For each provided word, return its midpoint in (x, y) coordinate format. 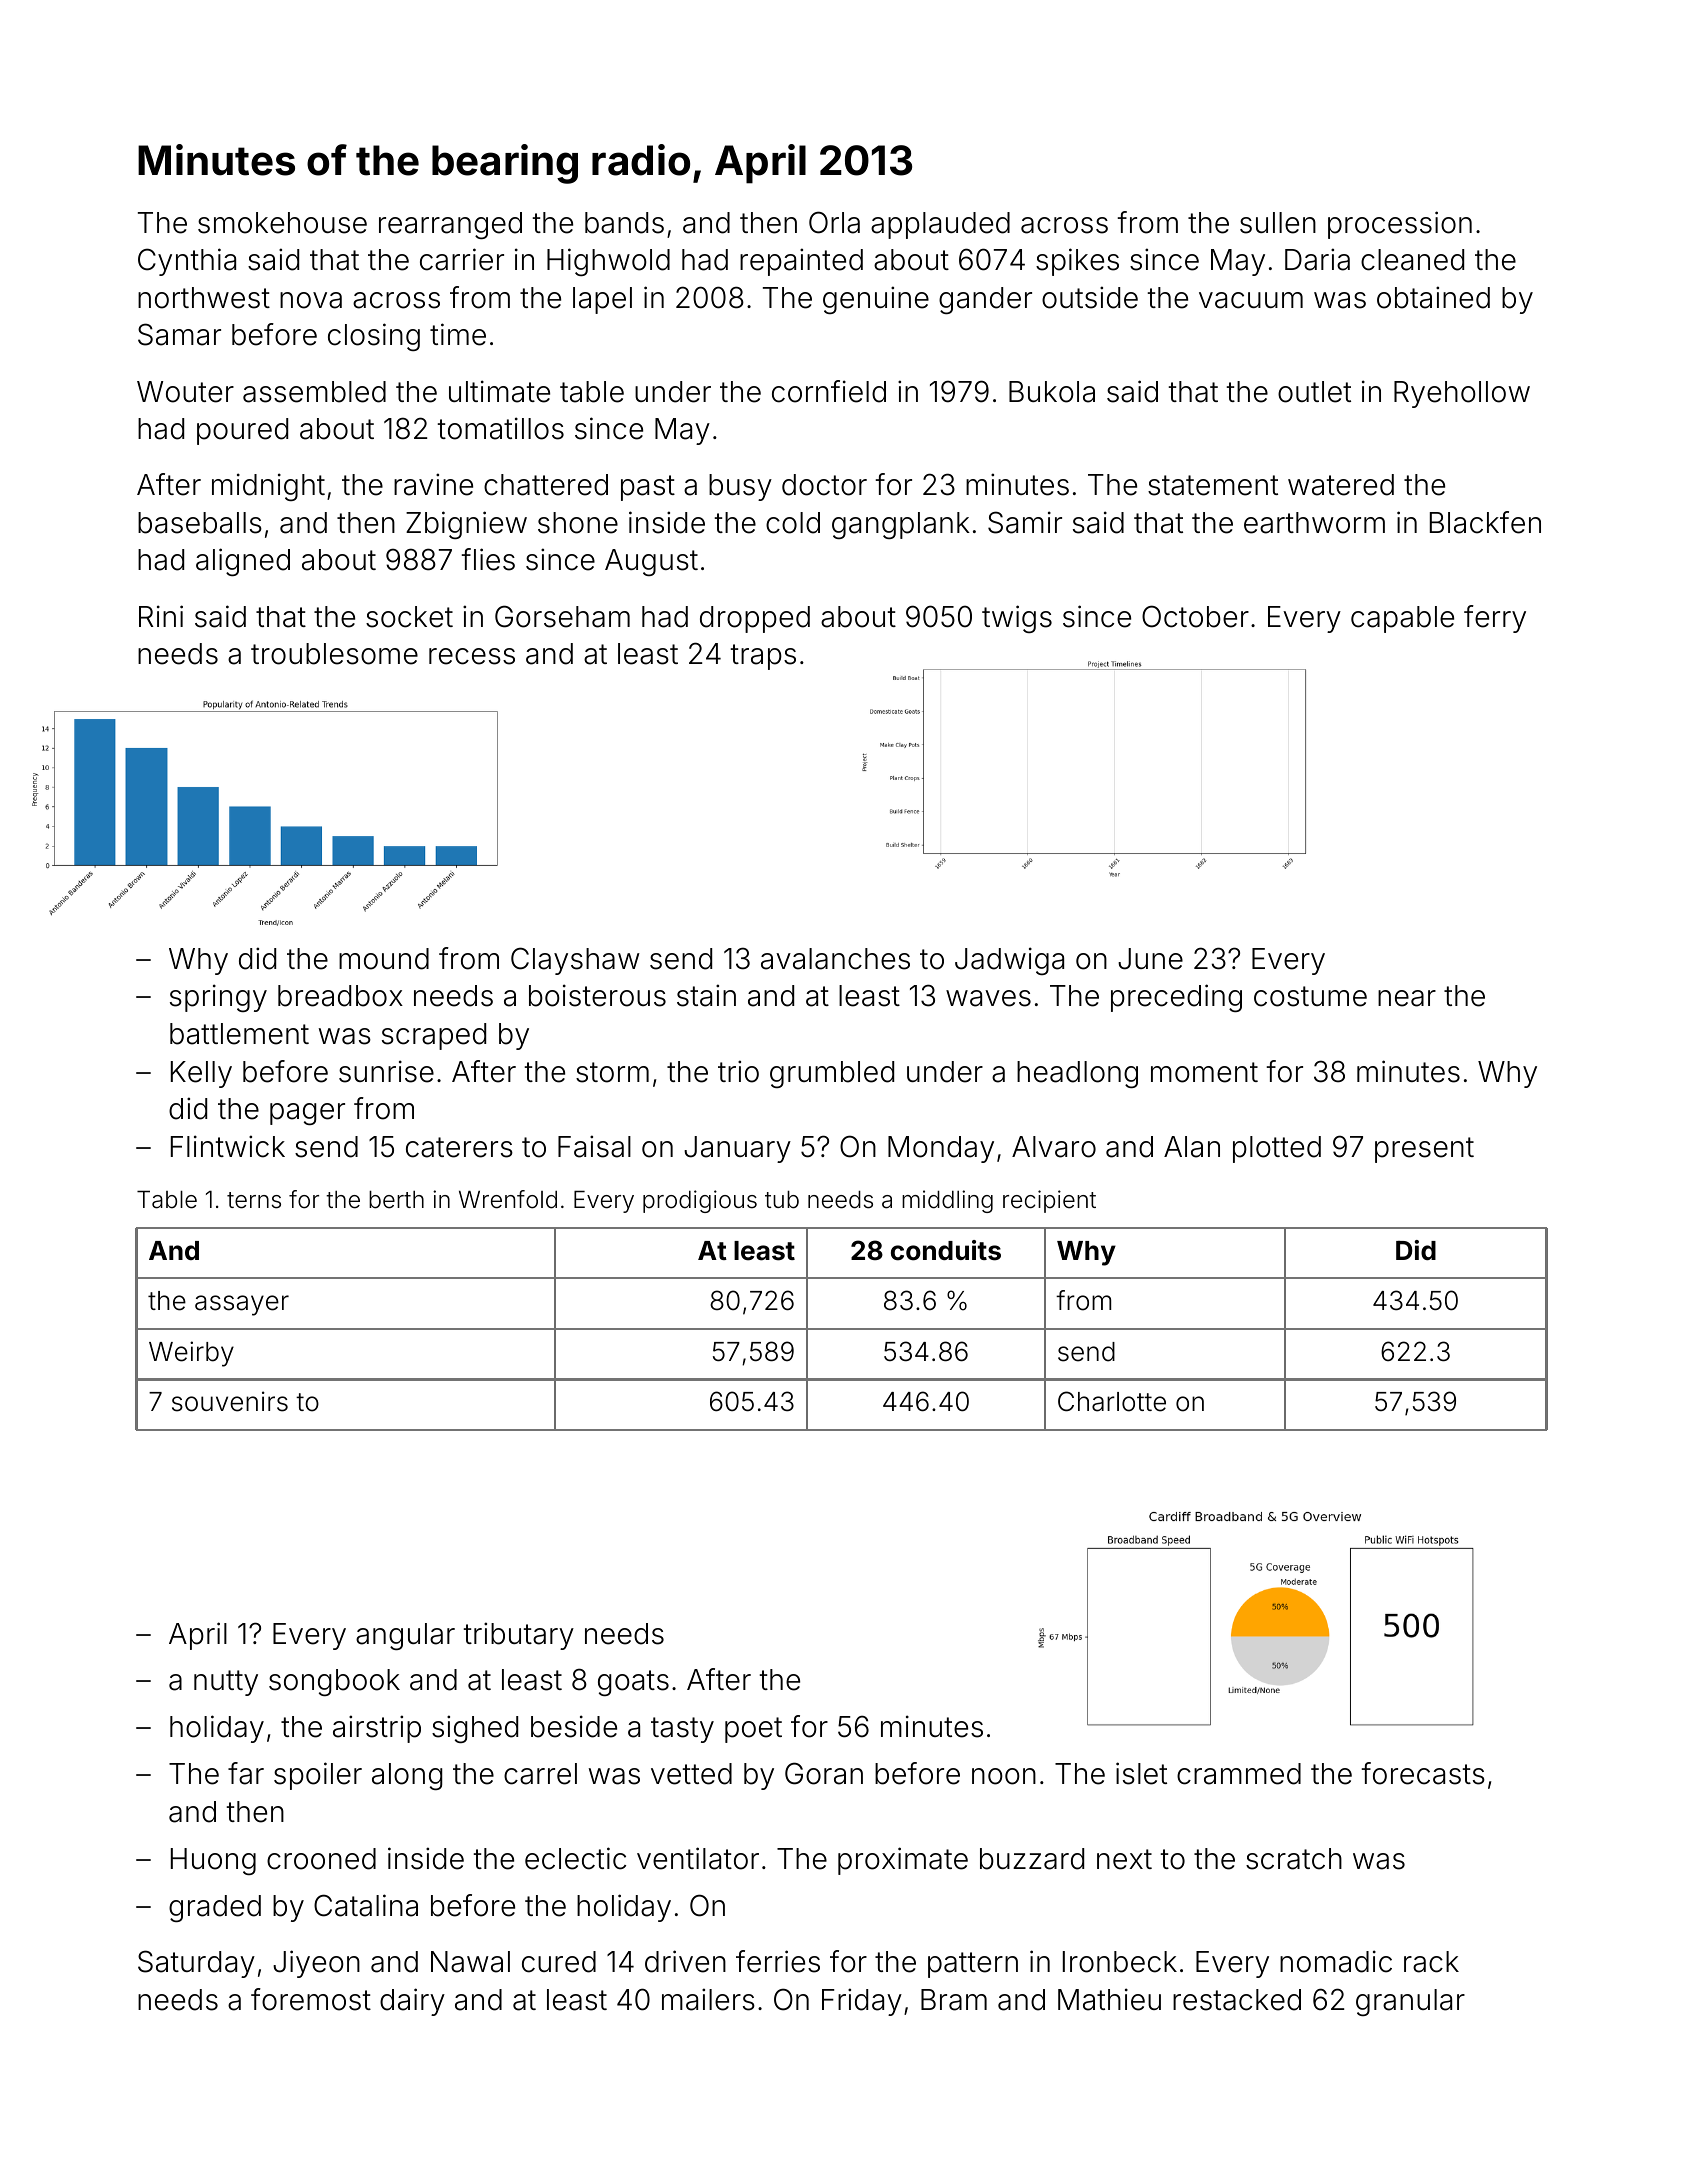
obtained (1433, 297)
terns (254, 1200)
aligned (243, 562)
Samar (179, 334)
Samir (1025, 522)
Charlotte (1112, 1401)
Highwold (608, 262)
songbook (334, 1682)
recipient (1049, 1201)
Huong (213, 1861)
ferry (1495, 619)
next (1124, 1859)
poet (753, 1730)
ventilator (698, 1858)
